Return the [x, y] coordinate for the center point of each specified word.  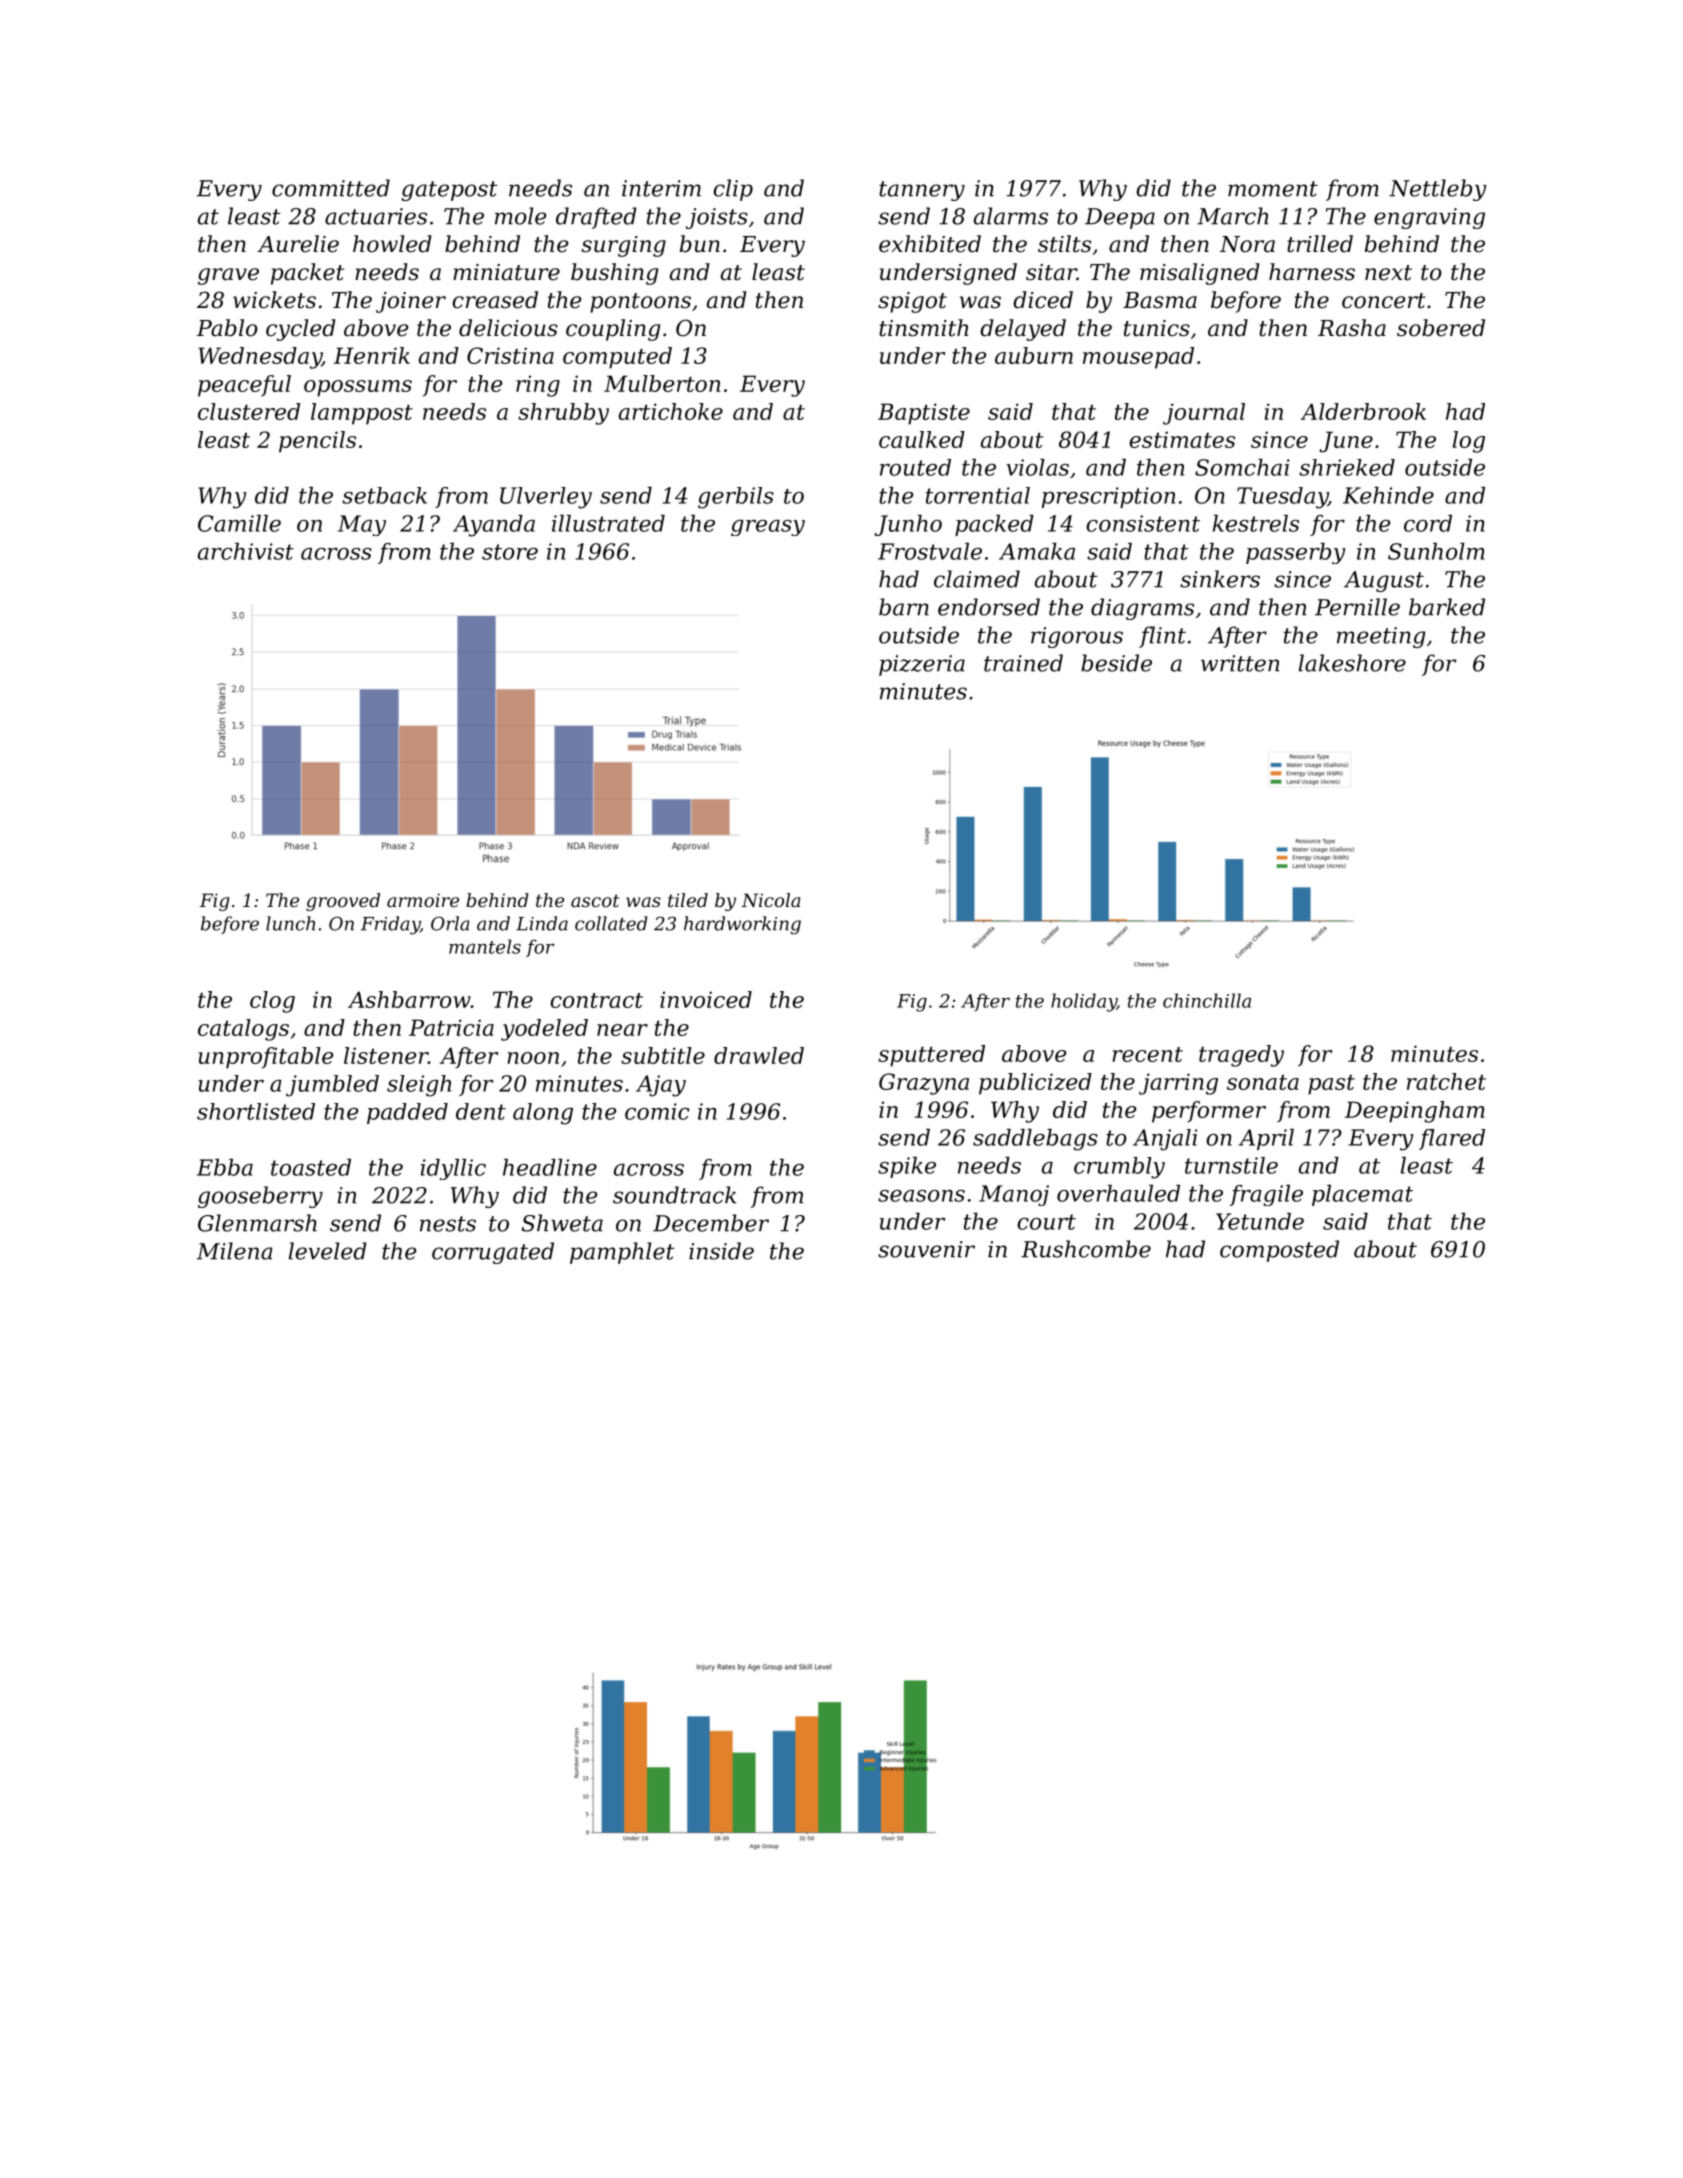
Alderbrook [1363, 411]
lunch [290, 923]
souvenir [926, 1249]
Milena [235, 1251]
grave [228, 276]
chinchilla [1207, 1000]
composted [1279, 1251]
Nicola [770, 900]
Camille [239, 523]
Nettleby [1438, 190]
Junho [908, 525]
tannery [922, 191]
